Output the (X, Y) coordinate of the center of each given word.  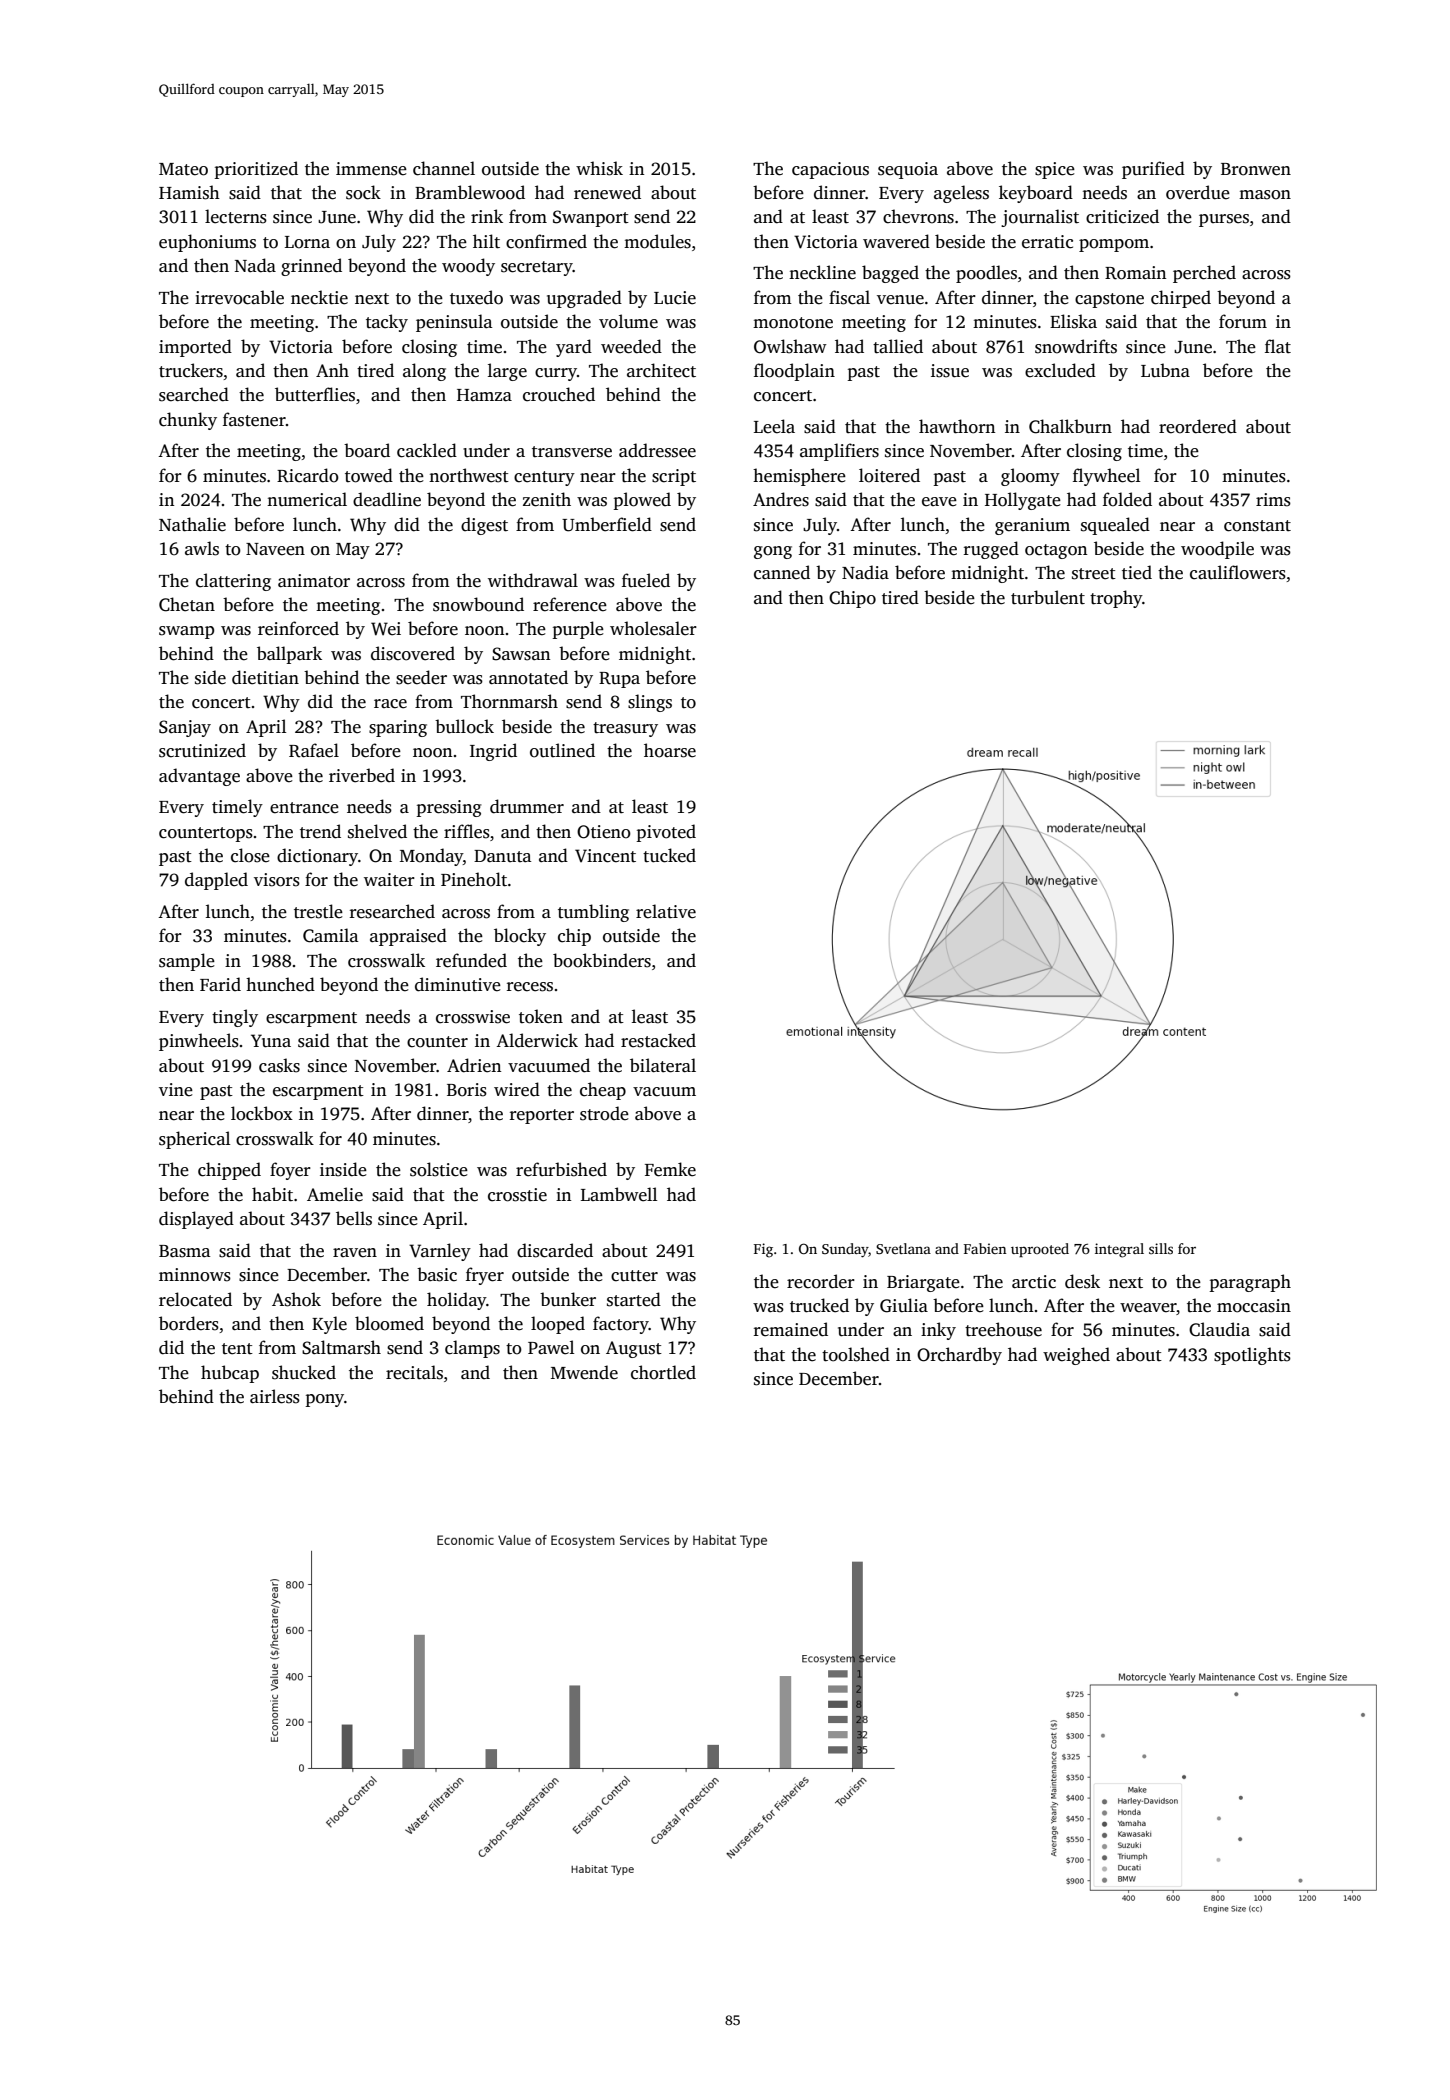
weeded (631, 346)
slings (650, 703)
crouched (559, 394)
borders (189, 1323)
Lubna (1165, 370)
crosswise (473, 1017)
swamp (186, 632)
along (424, 372)
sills (1161, 1248)
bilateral (663, 1065)
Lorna (307, 242)
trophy (1116, 599)
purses (1224, 220)
